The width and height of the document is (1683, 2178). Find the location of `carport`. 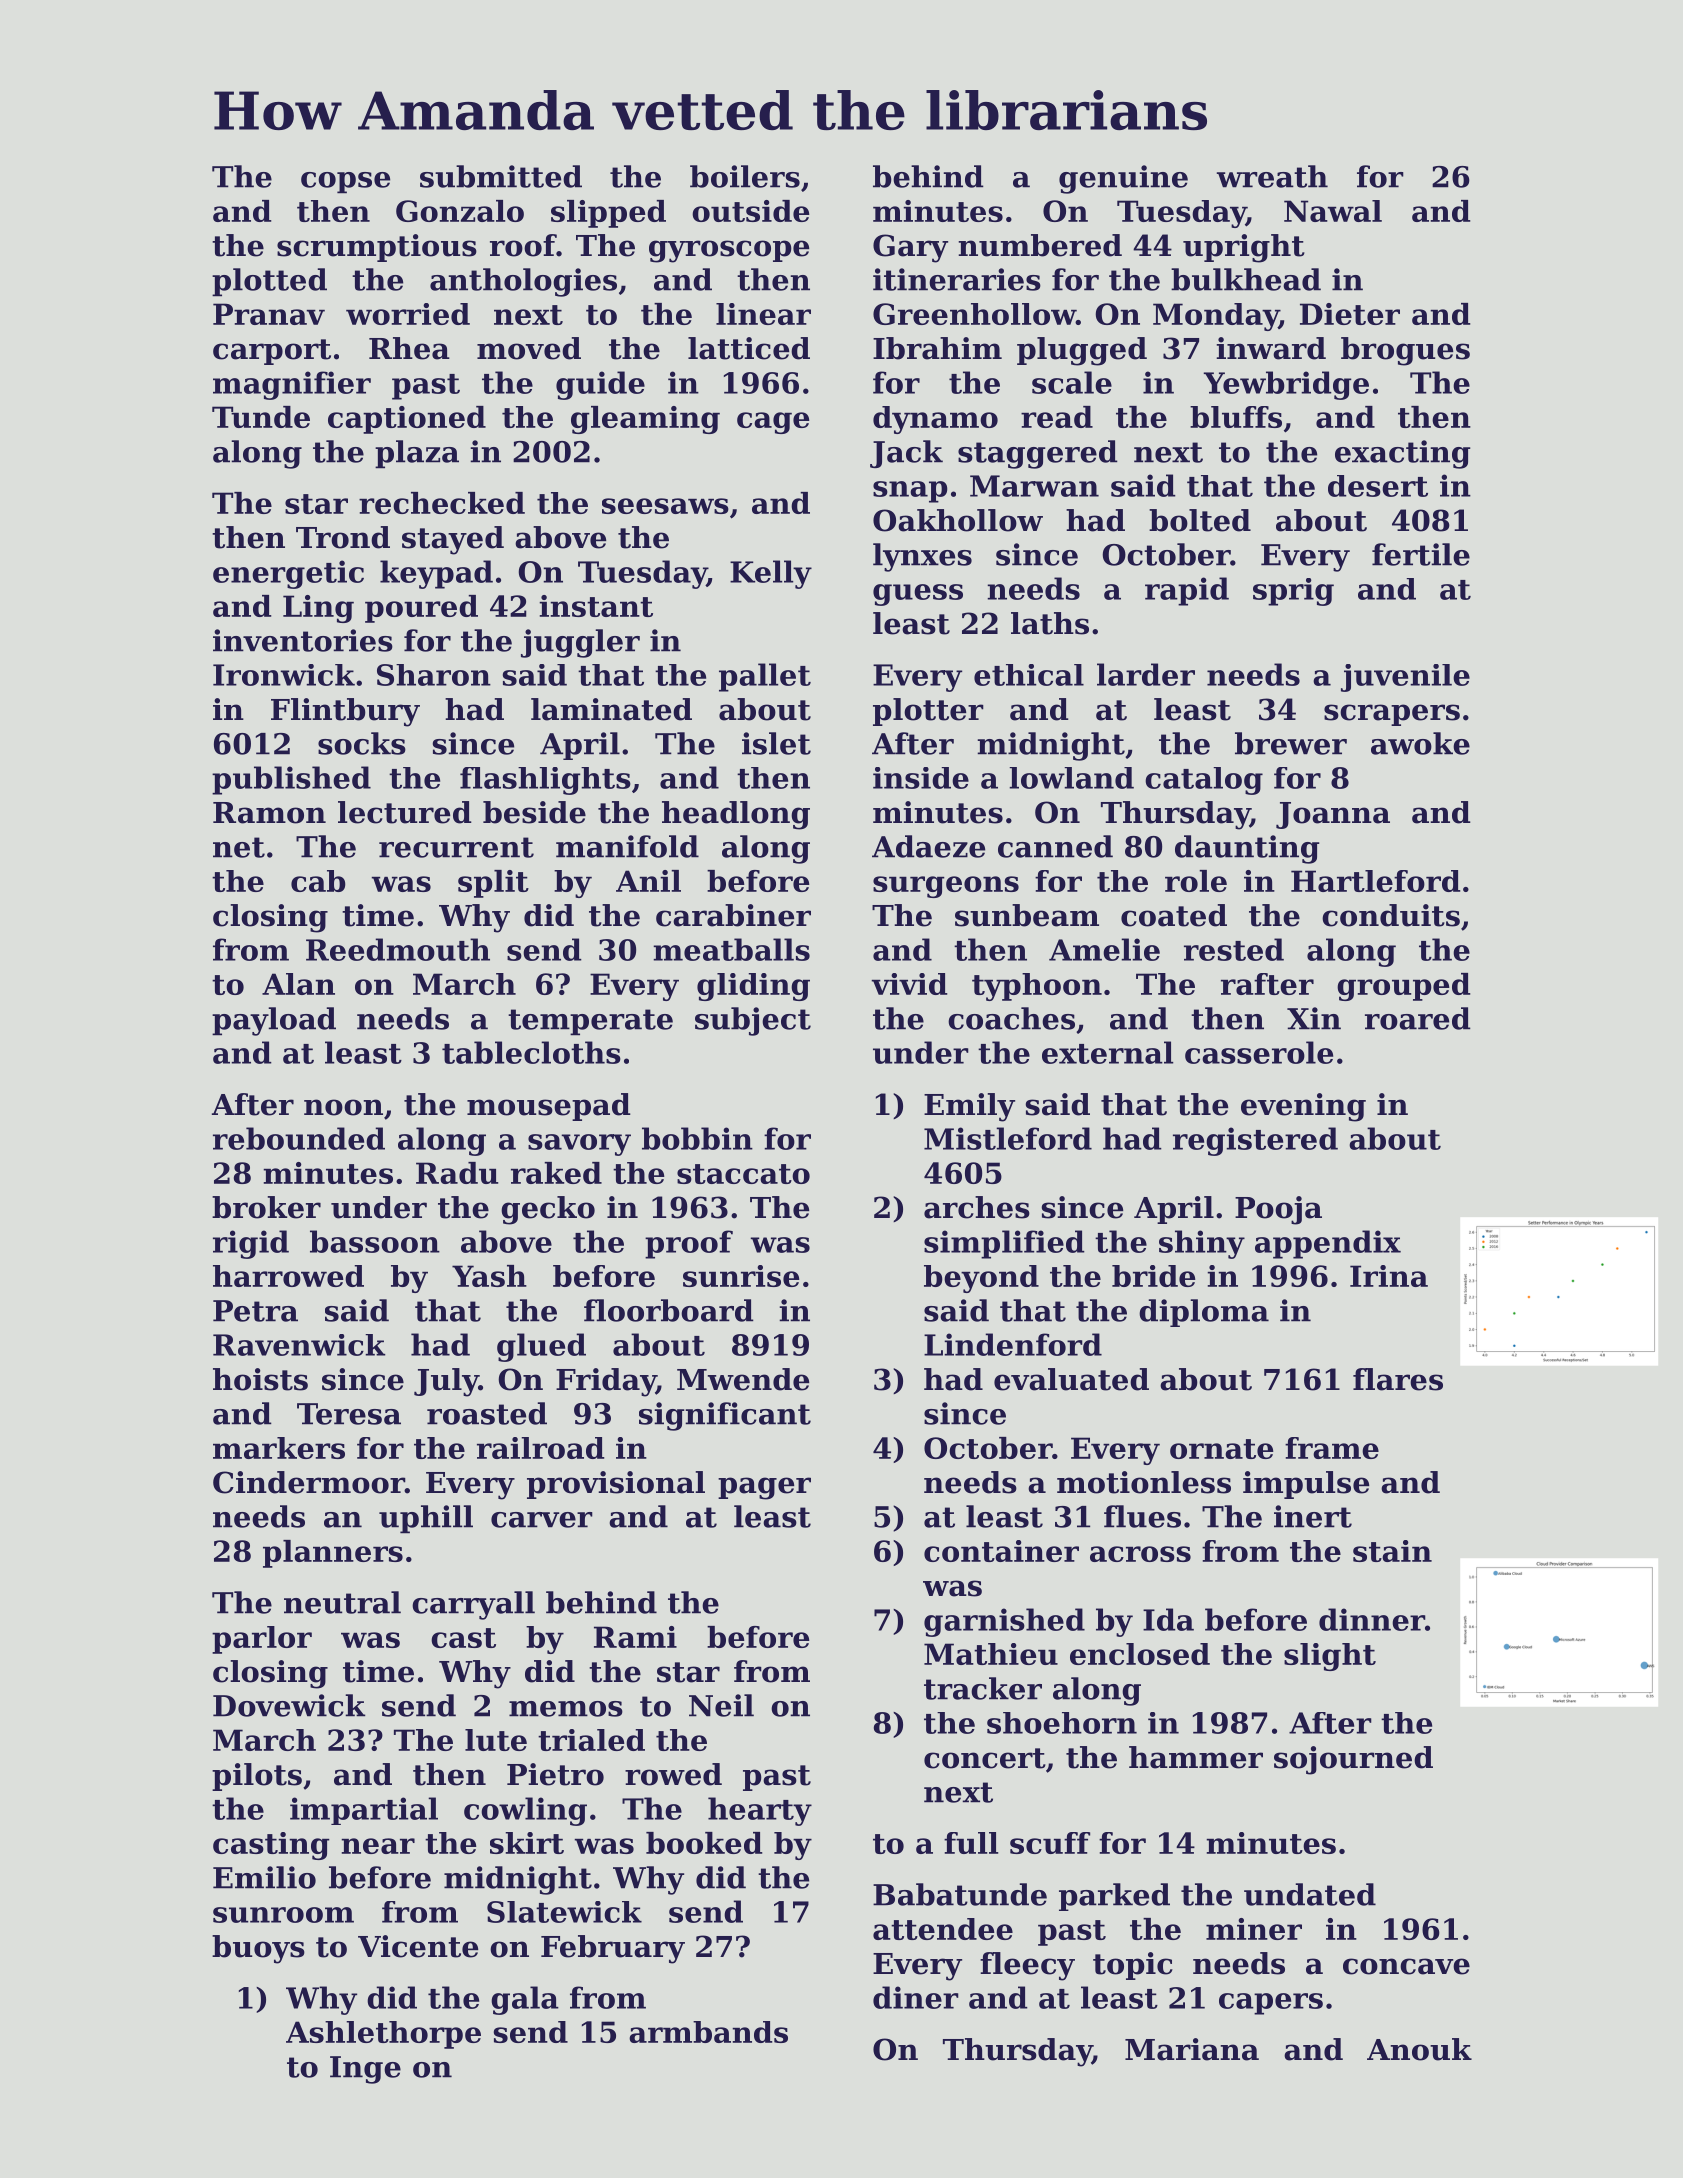

carport is located at coordinates (272, 352).
